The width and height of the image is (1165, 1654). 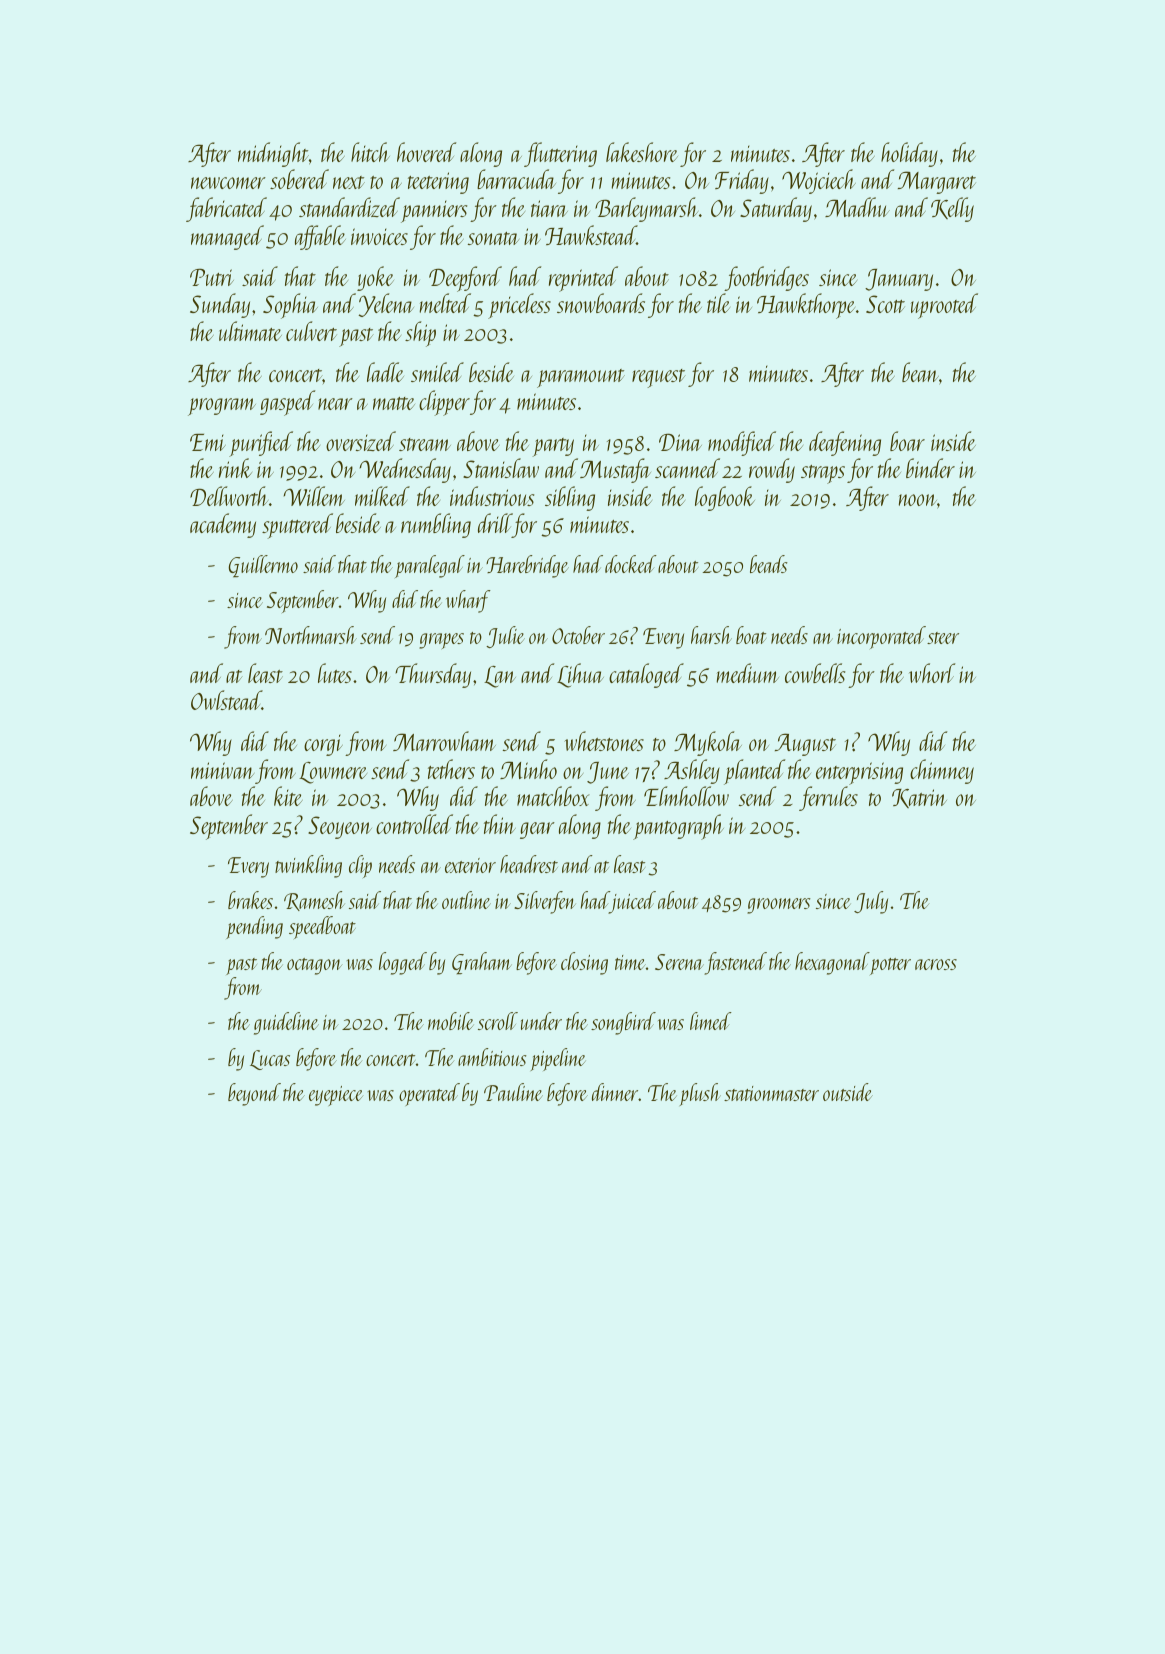 I want to click on Northmarsh, so click(x=311, y=635).
